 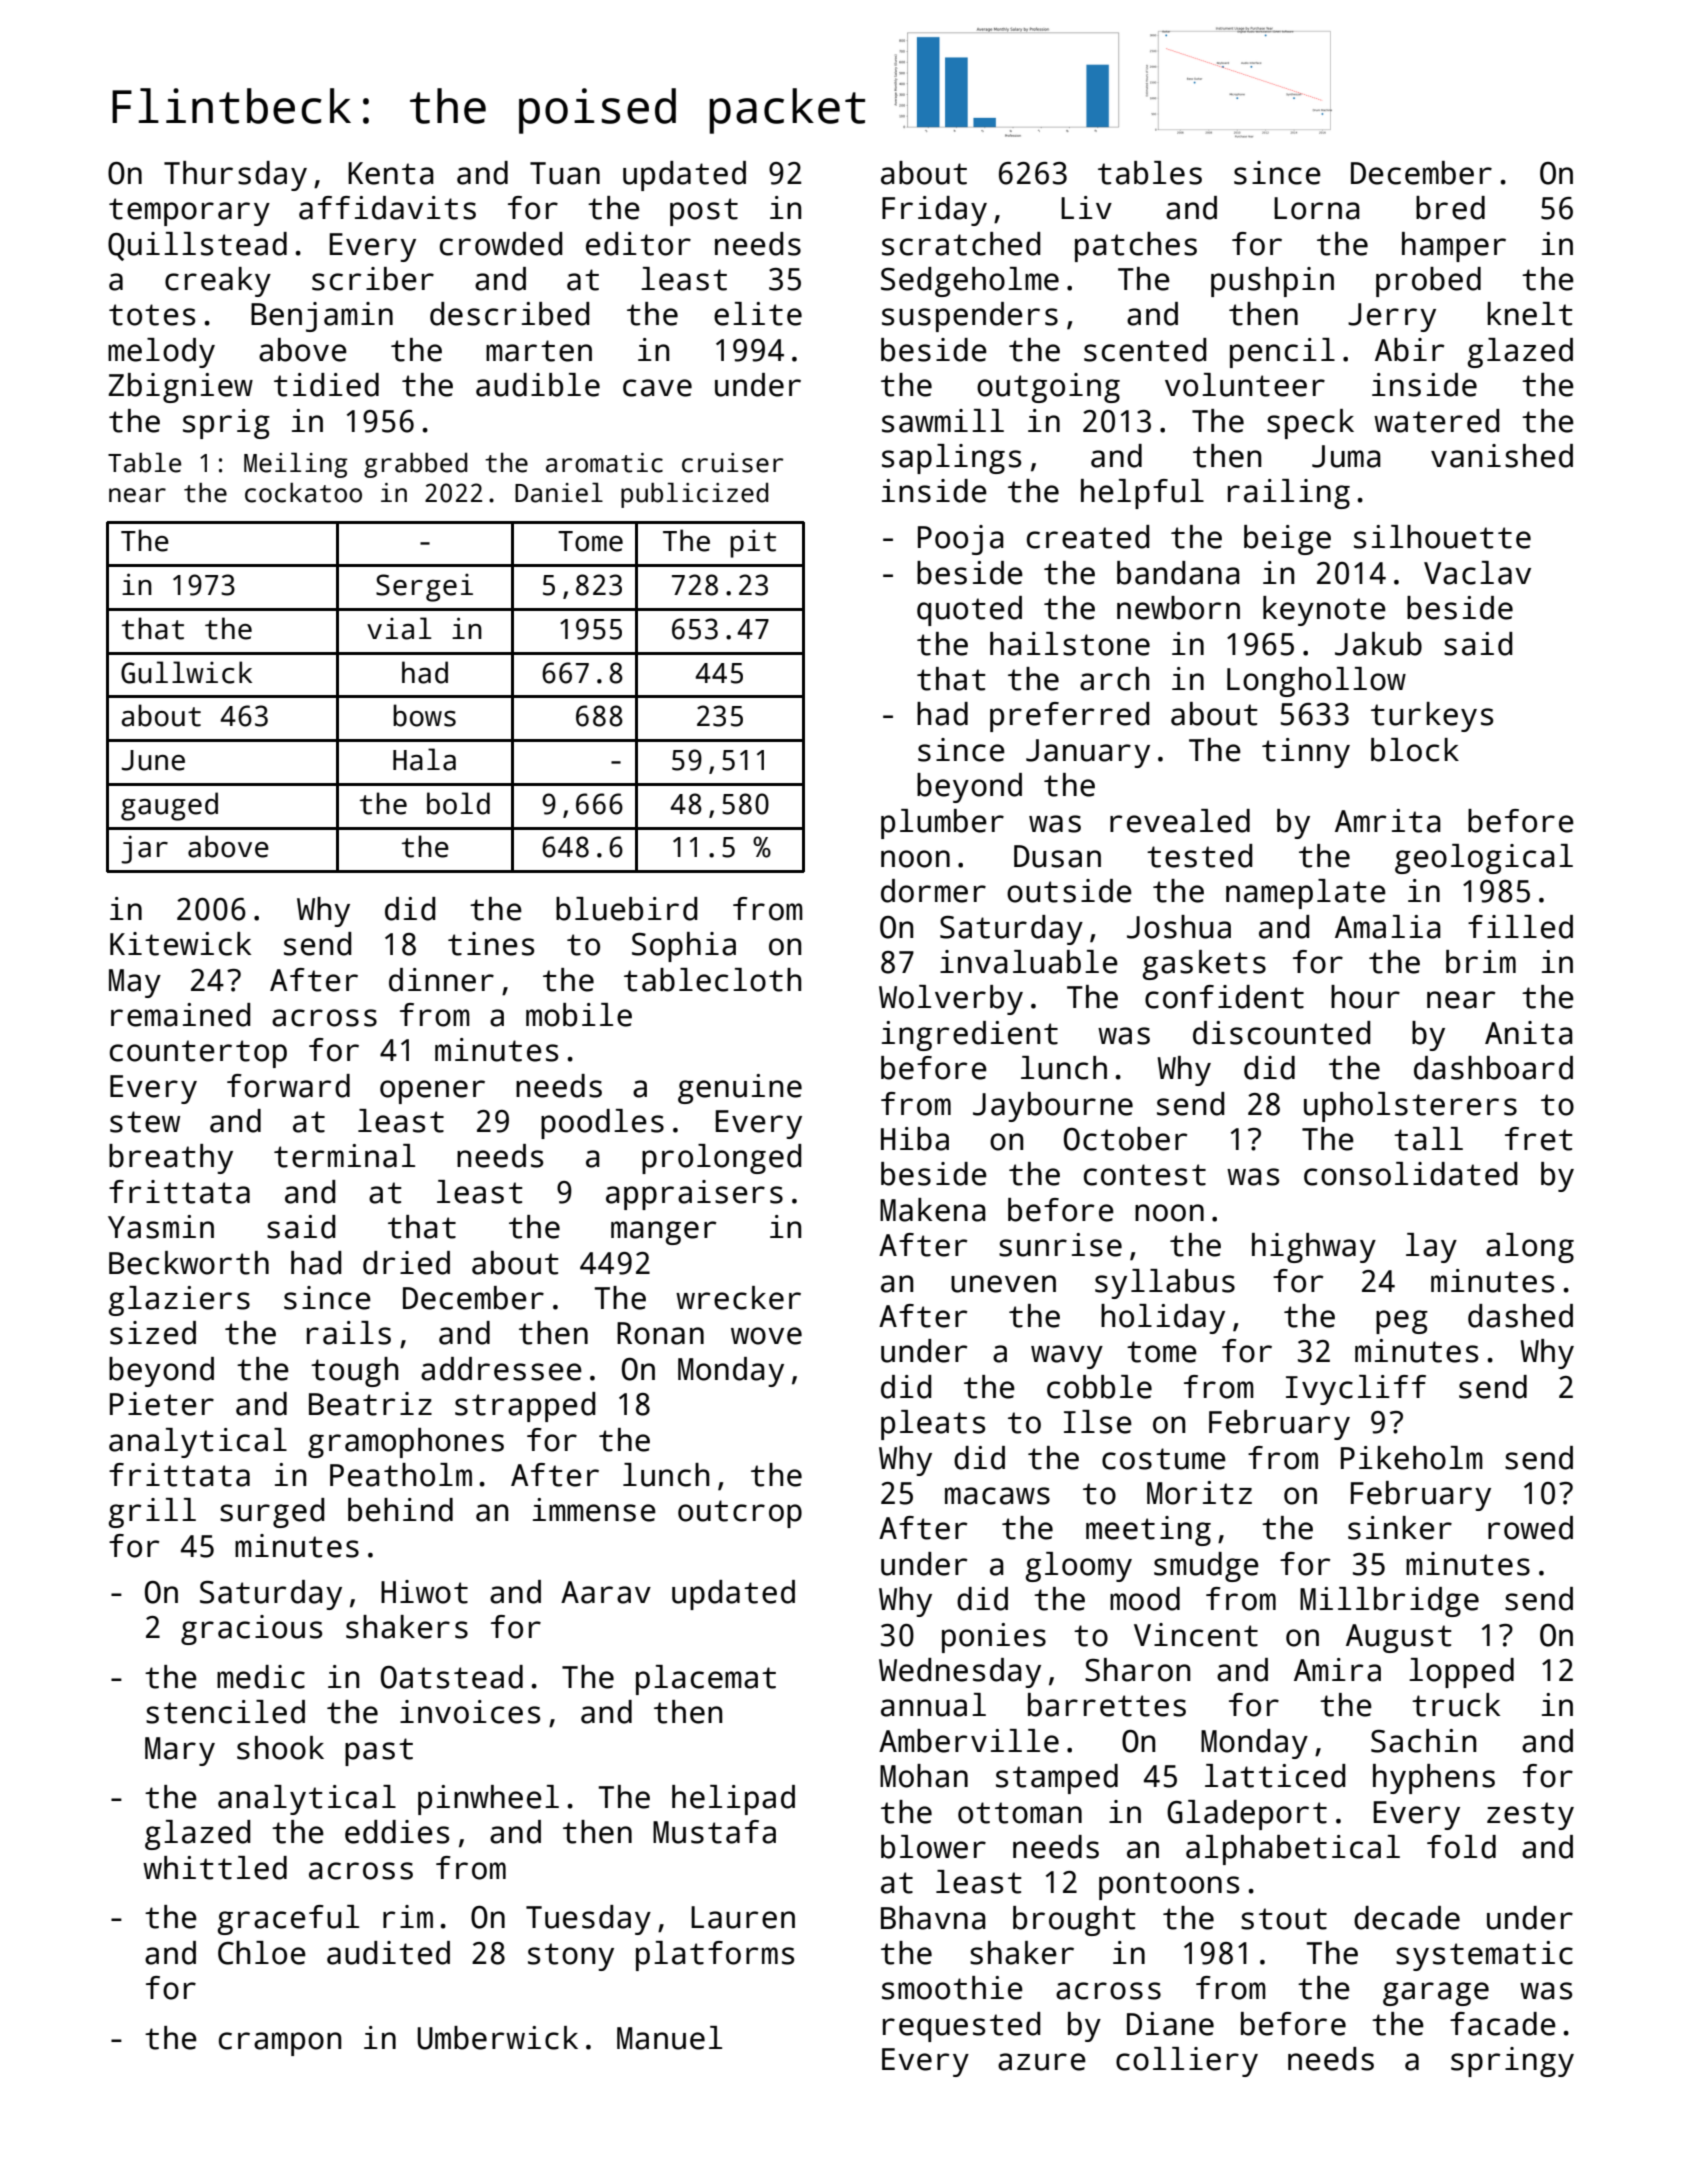 What do you see at coordinates (458, 803) in the image?
I see `bold` at bounding box center [458, 803].
